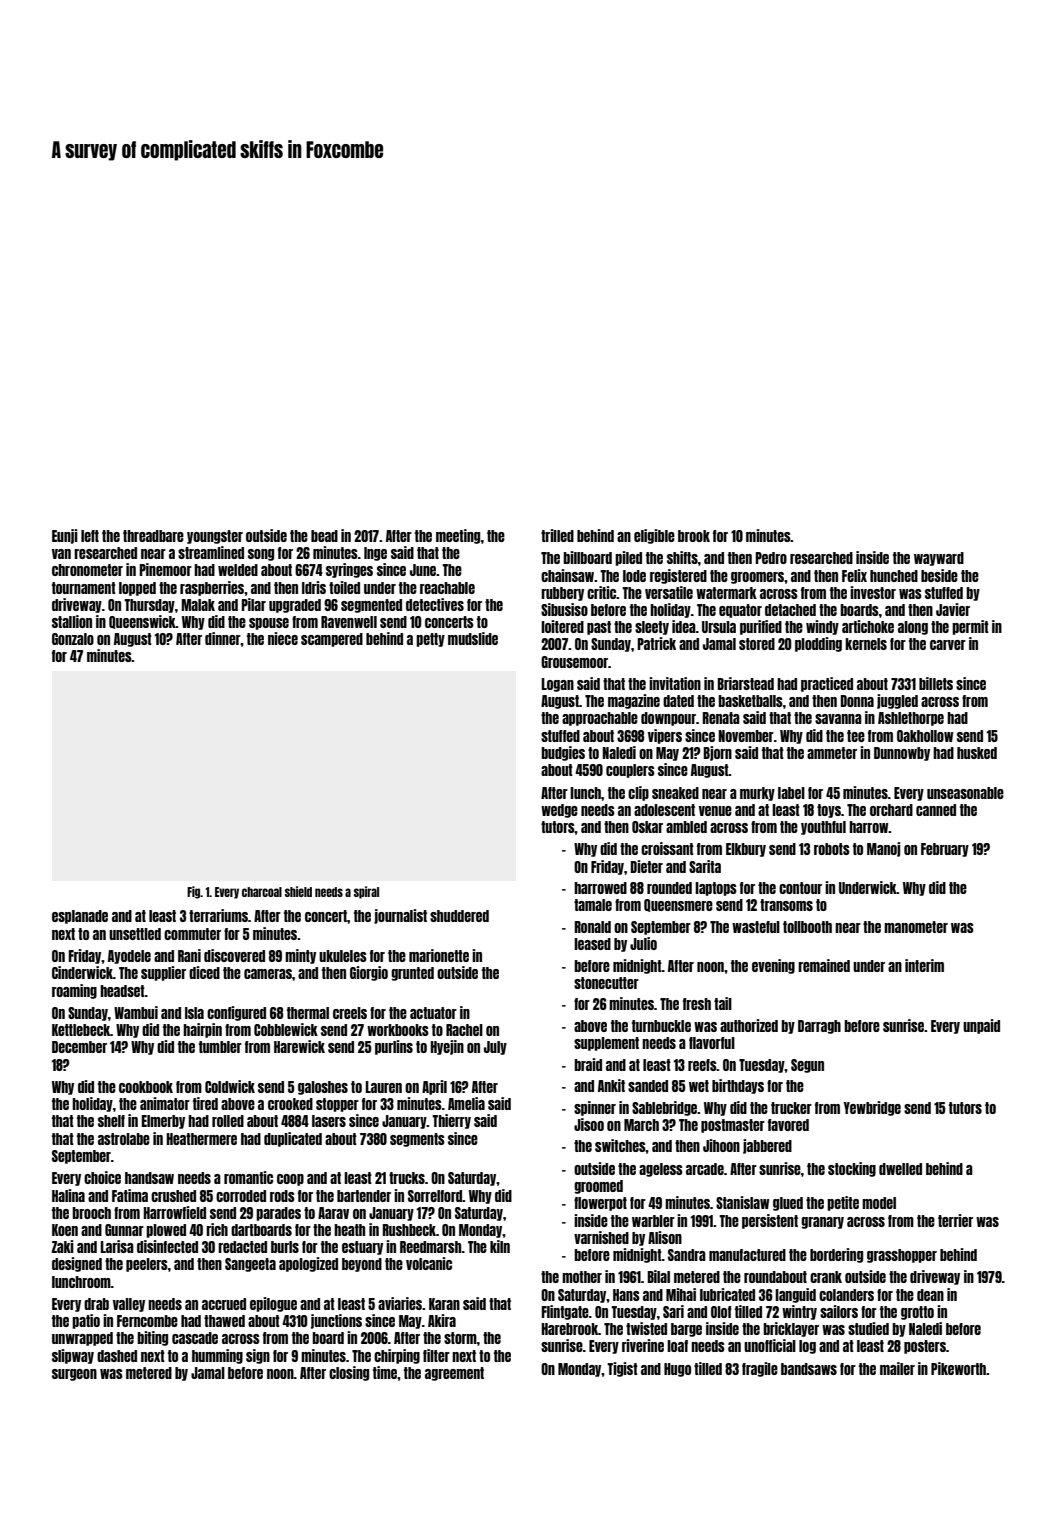 This image has height=1531, width=1057. I want to click on beside, so click(939, 575).
